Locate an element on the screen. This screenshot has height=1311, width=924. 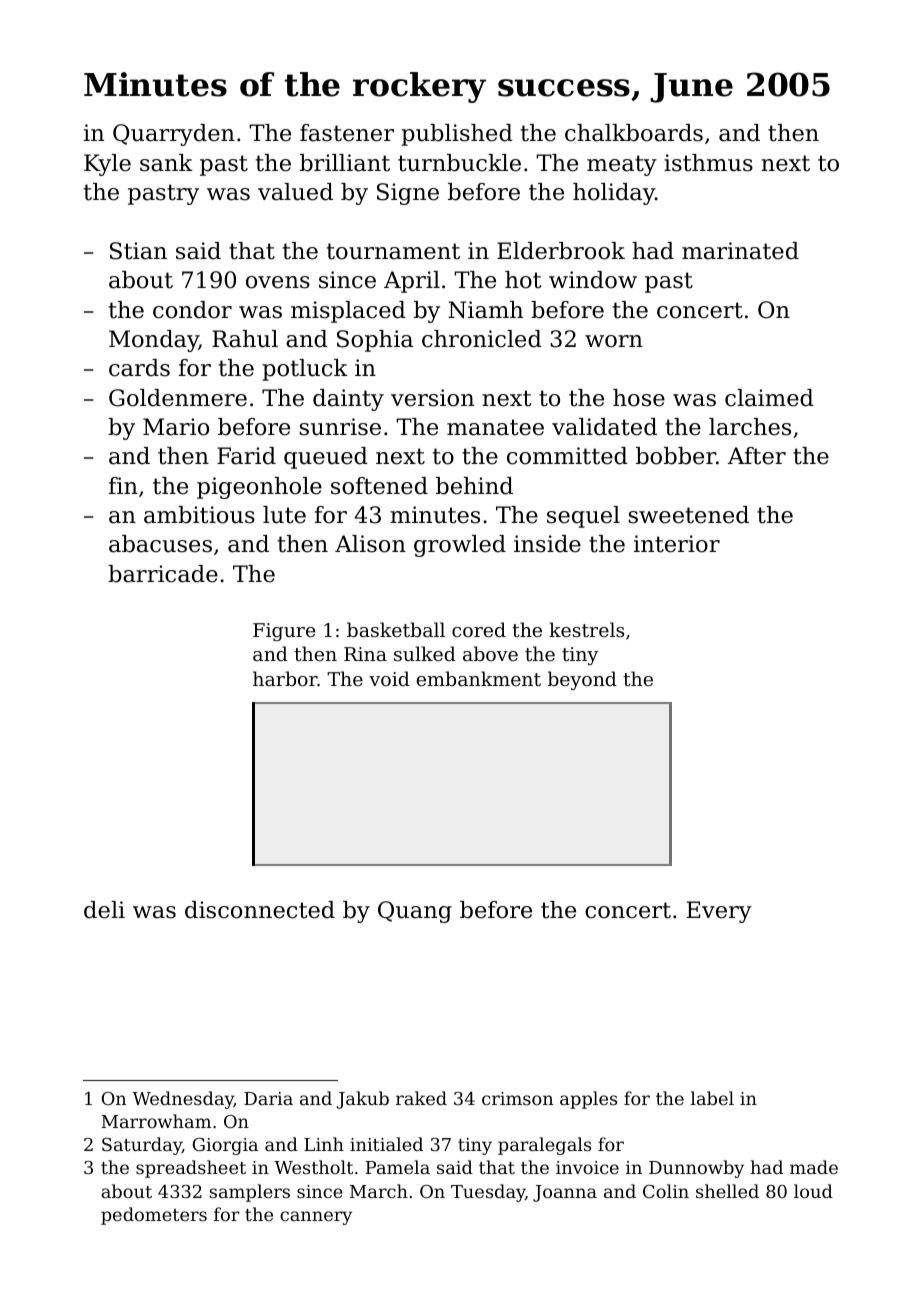
Every is located at coordinates (719, 912).
